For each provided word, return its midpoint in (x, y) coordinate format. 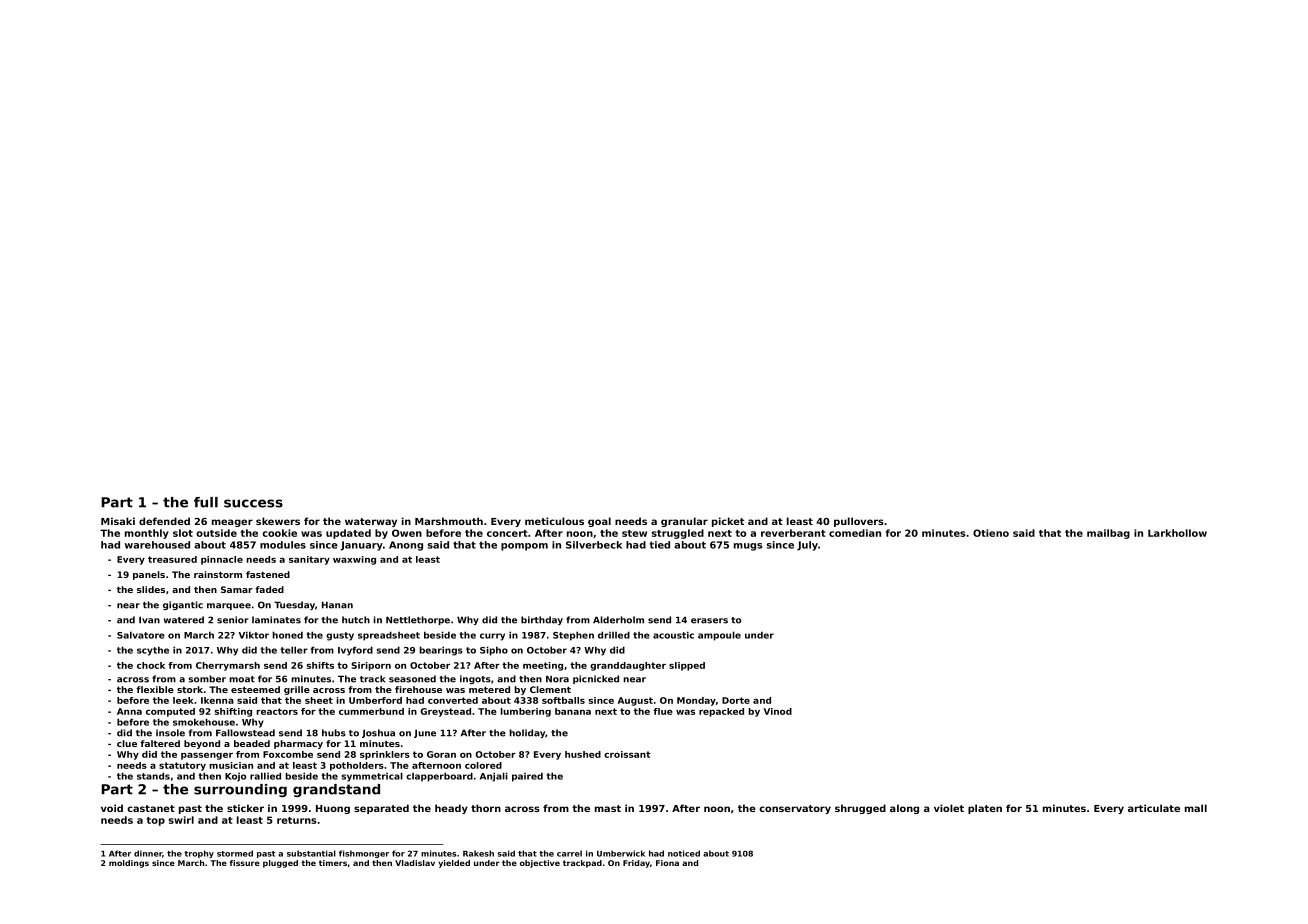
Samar (237, 589)
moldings (129, 864)
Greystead (445, 712)
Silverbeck (594, 545)
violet (949, 808)
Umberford (375, 700)
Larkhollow (1177, 533)
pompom (524, 547)
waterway (371, 522)
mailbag (1108, 534)
